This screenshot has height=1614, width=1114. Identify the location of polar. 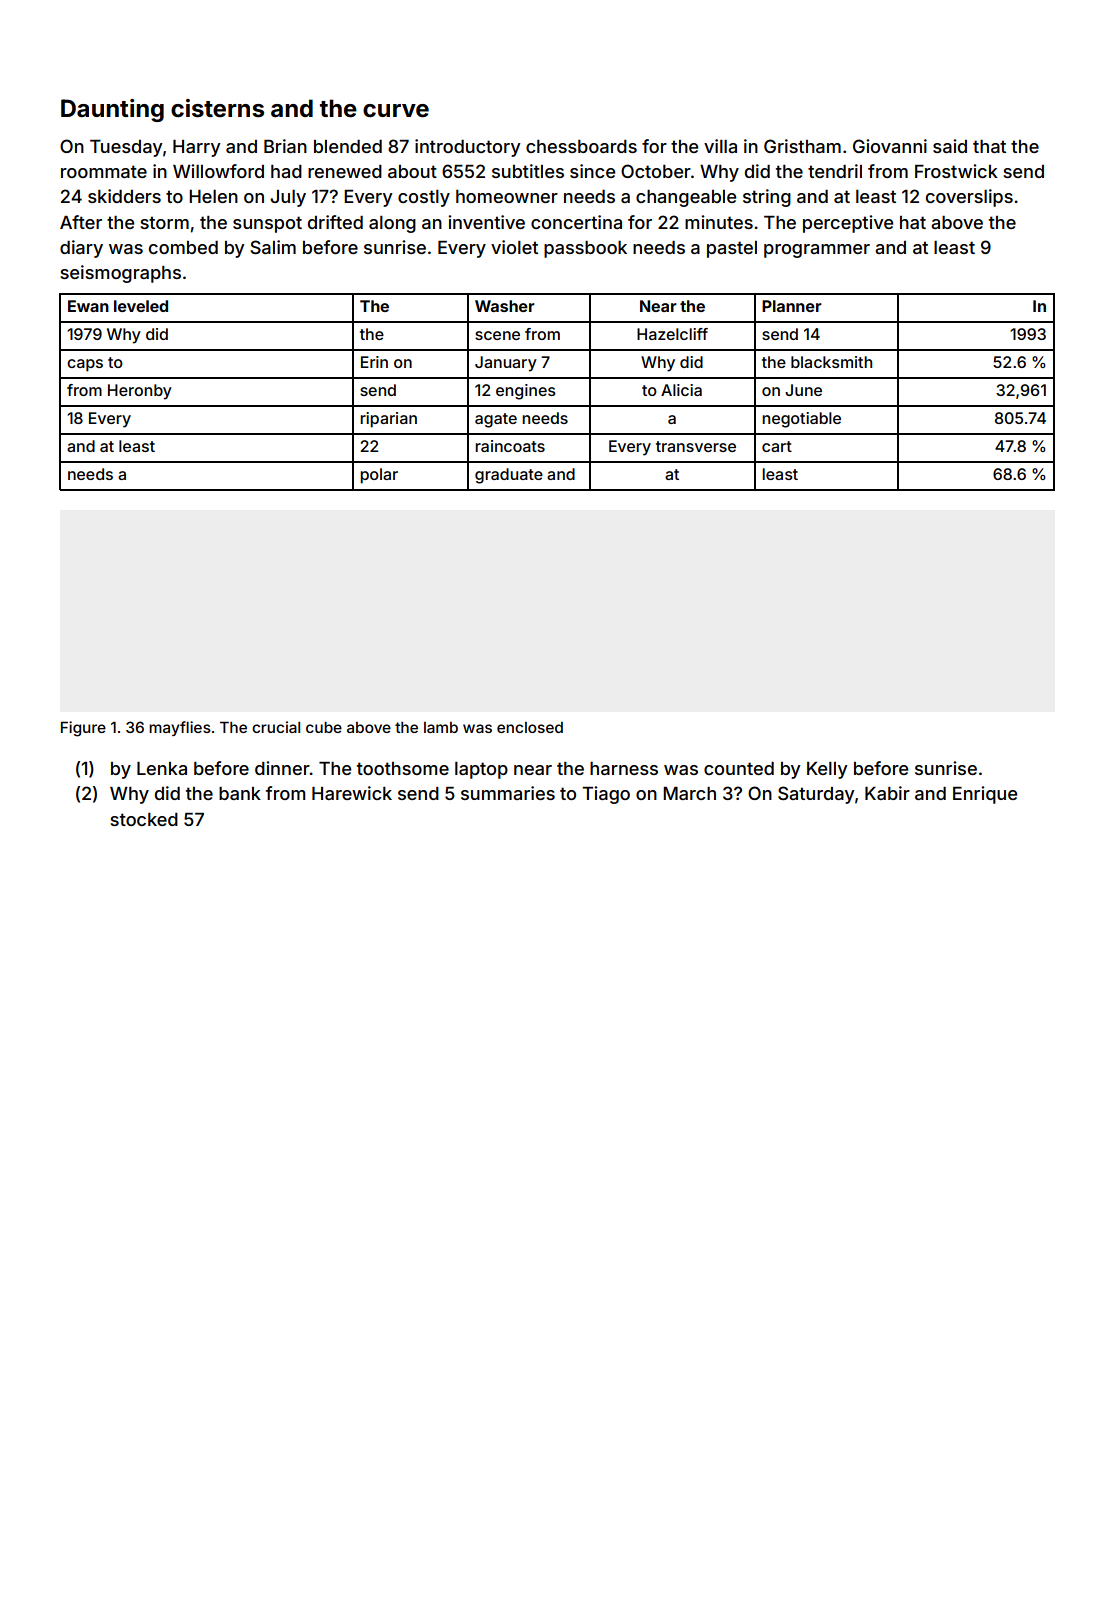
(379, 476).
